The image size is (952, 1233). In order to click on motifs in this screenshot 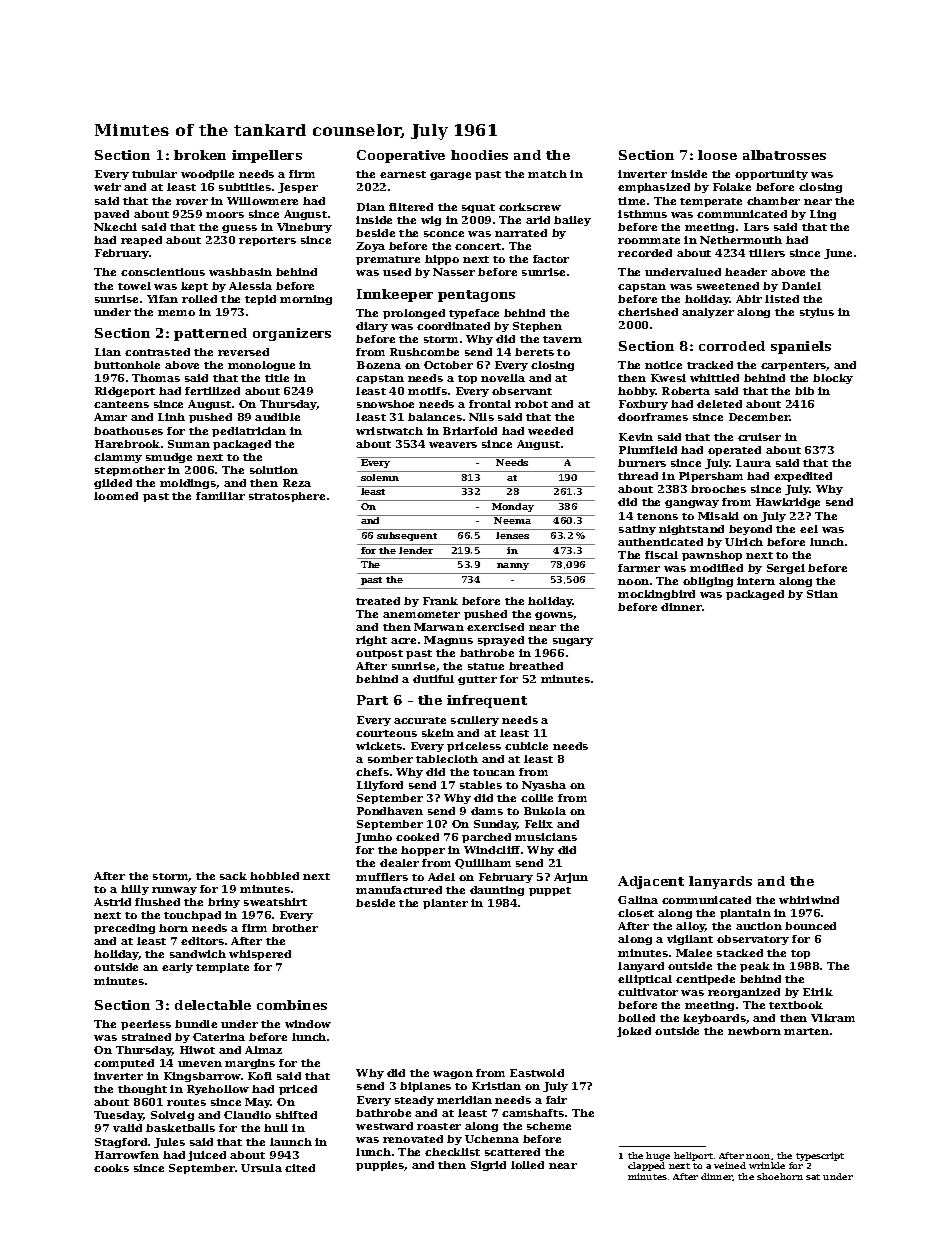, I will do `click(427, 391)`.
